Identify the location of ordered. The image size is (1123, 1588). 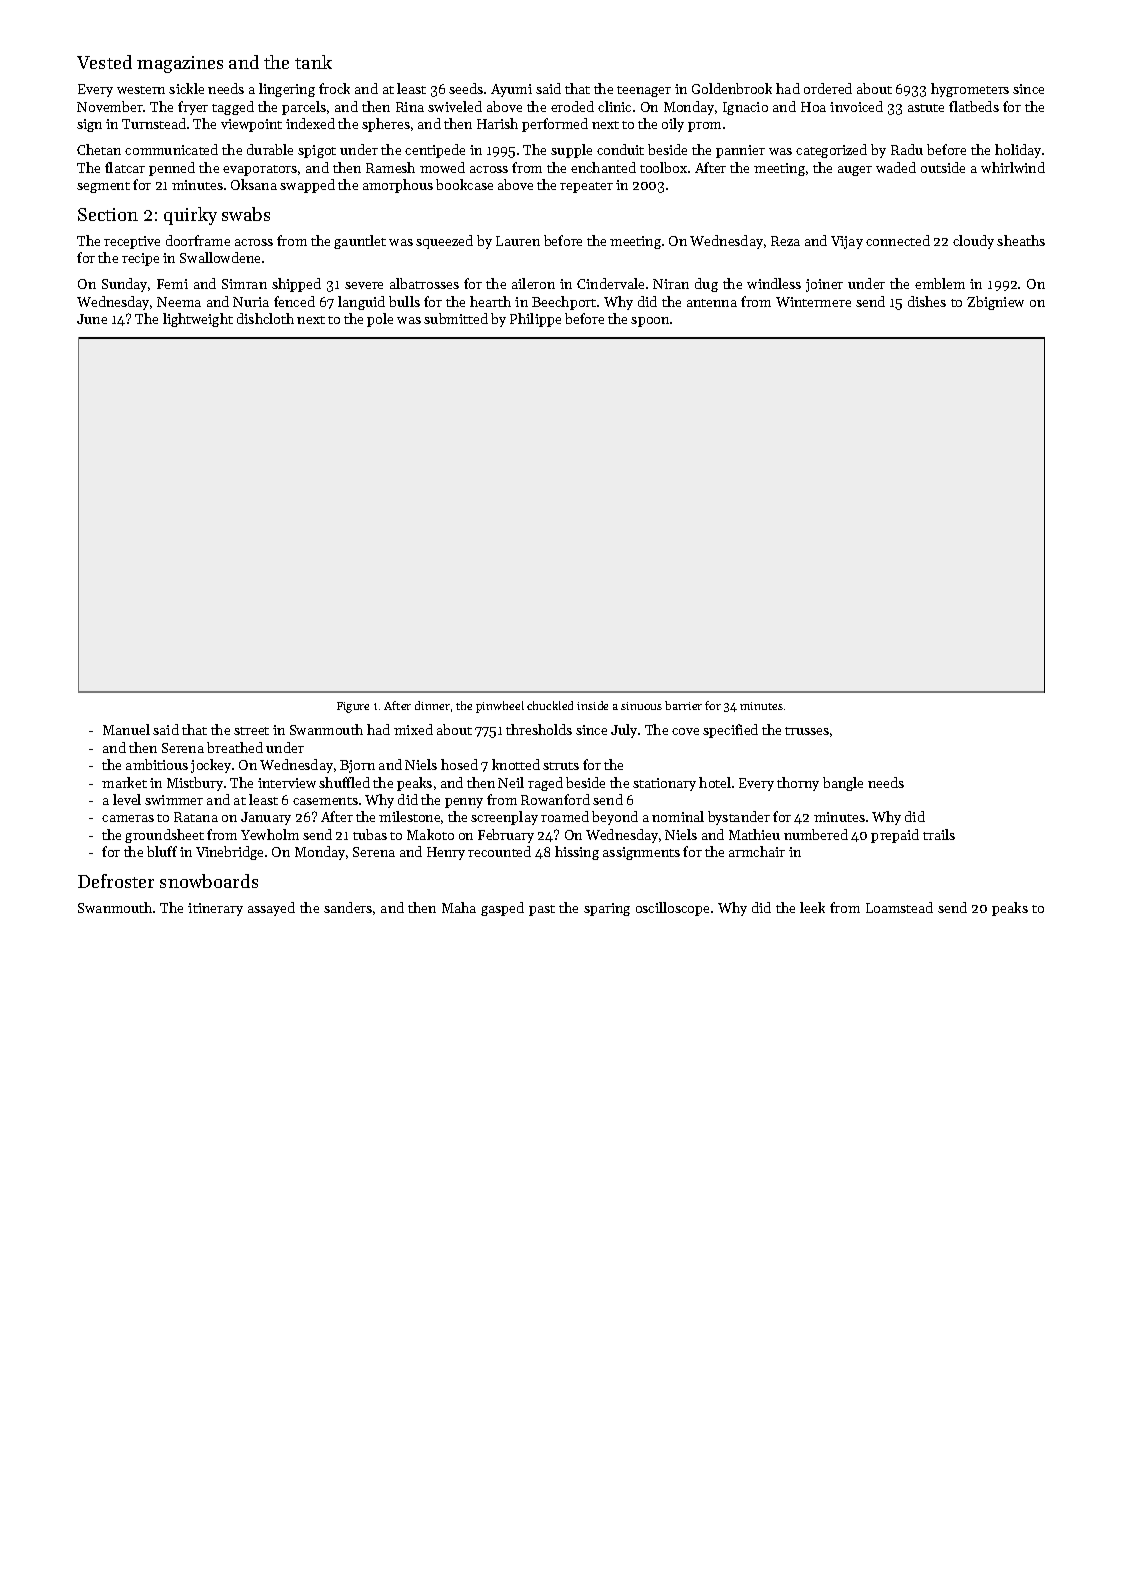
(828, 88).
